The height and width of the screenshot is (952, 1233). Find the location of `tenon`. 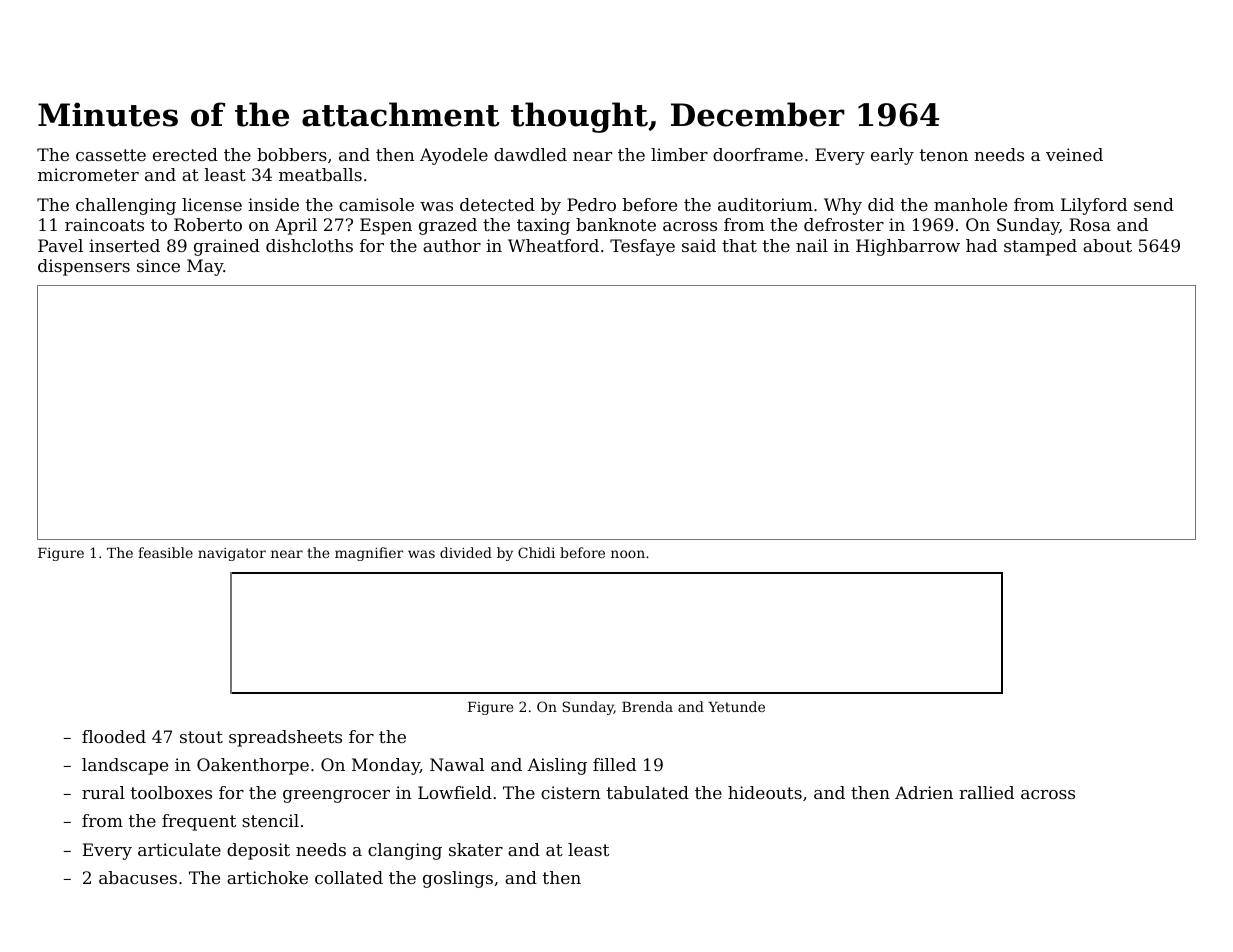

tenon is located at coordinates (944, 155).
